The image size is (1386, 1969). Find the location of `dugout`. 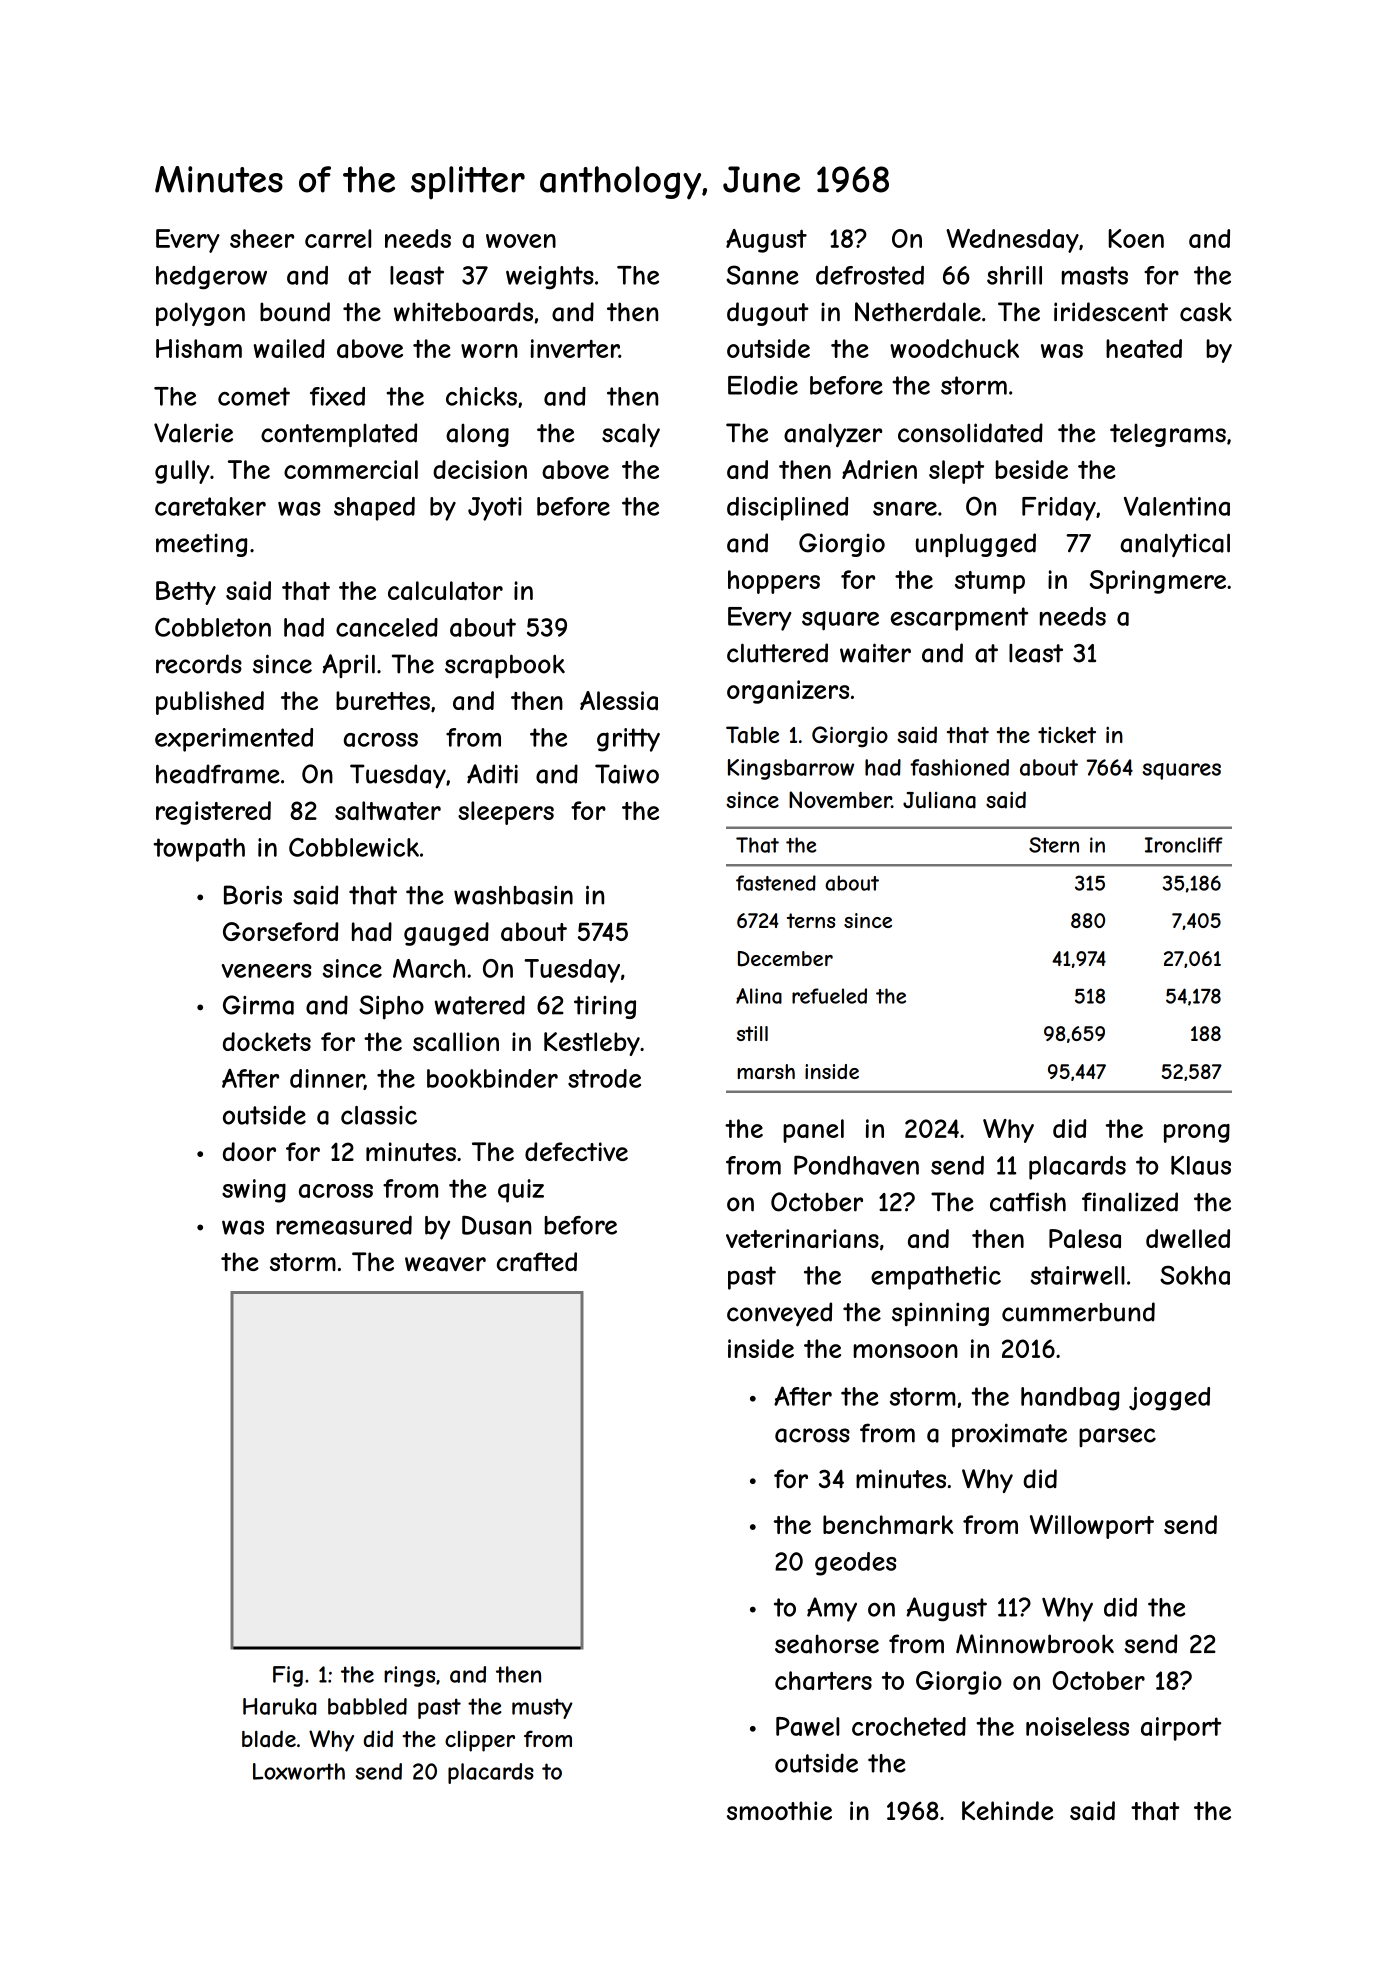

dugout is located at coordinates (768, 314).
